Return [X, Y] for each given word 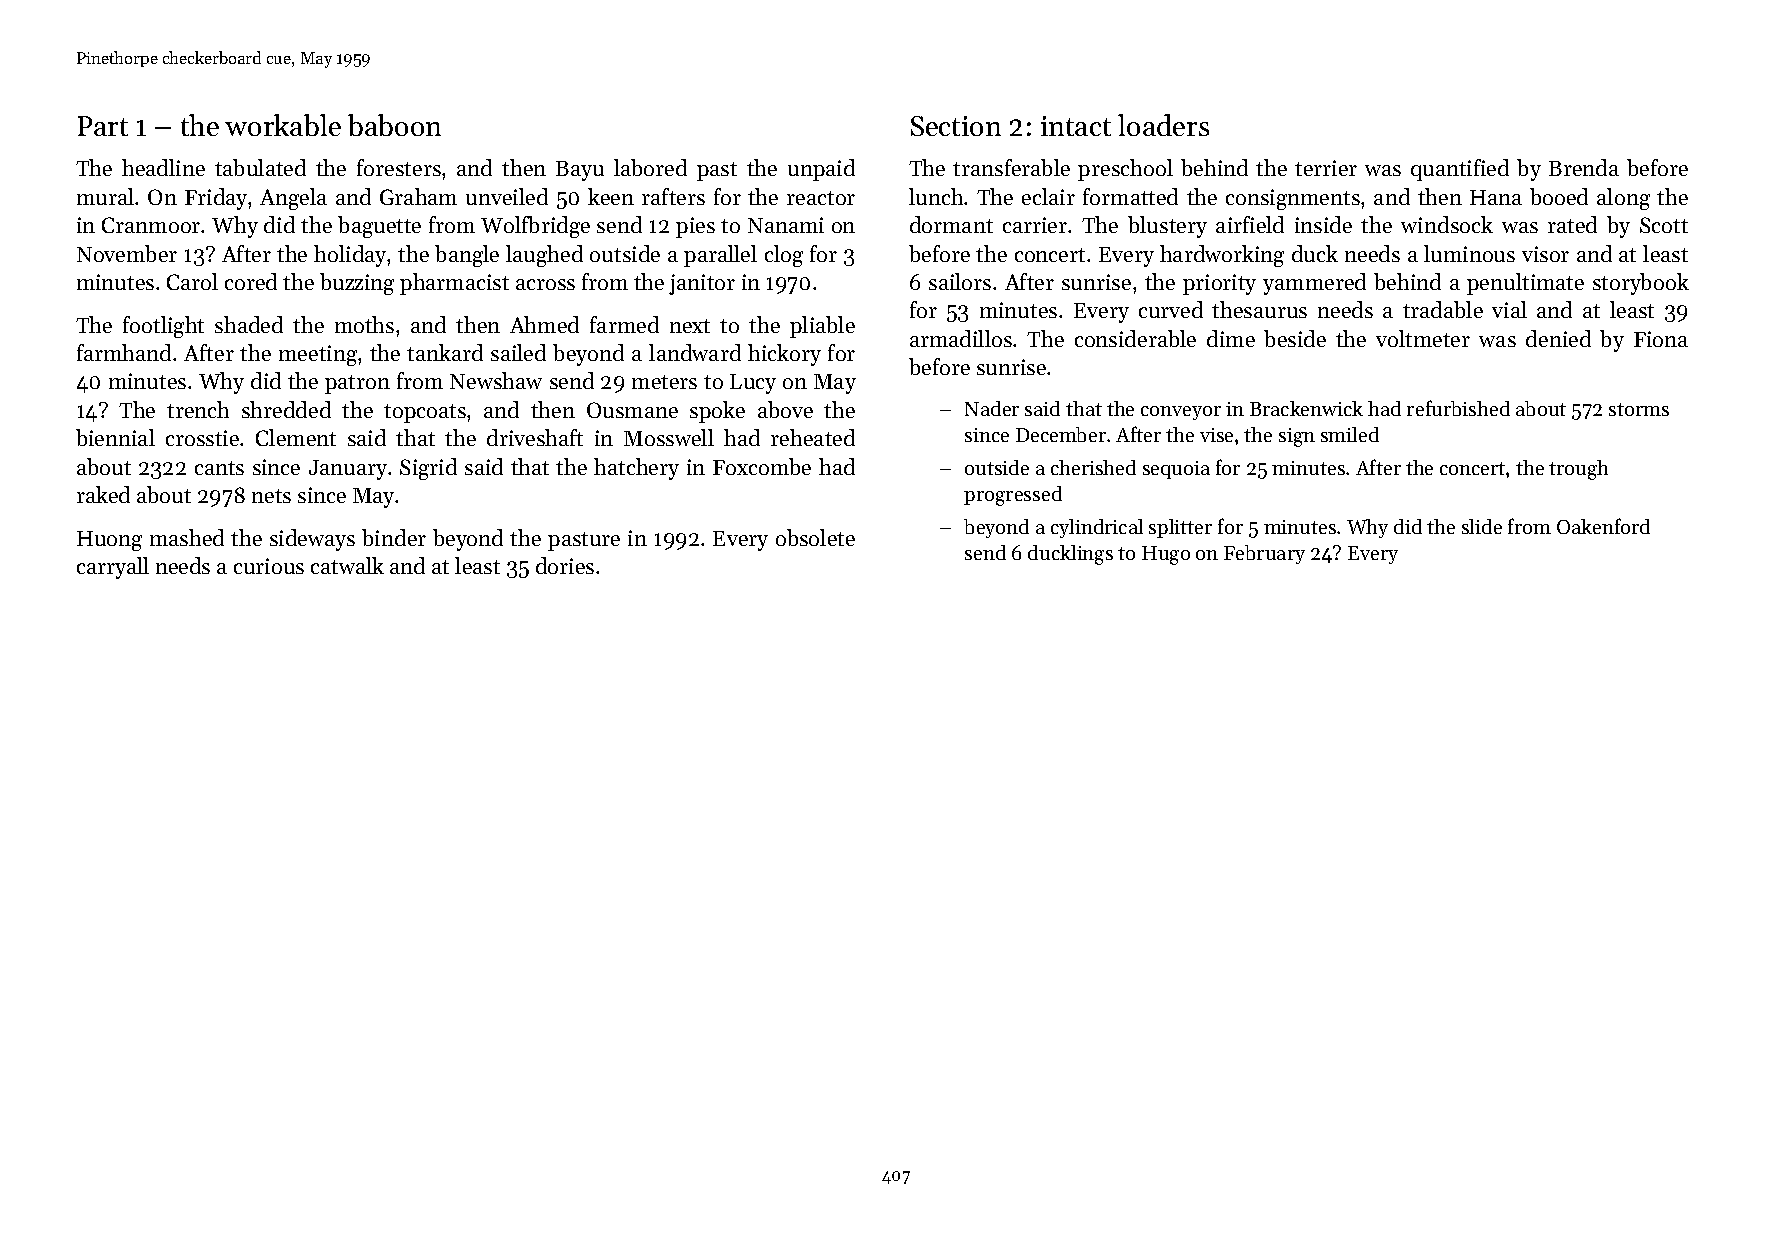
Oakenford [1603, 526]
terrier [1326, 168]
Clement [296, 437]
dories [565, 565]
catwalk [347, 565]
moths [364, 324]
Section [956, 126]
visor [1545, 254]
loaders [1163, 125]
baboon [394, 125]
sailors [960, 281]
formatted [1130, 196]
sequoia [1176, 470]
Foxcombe [762, 466]
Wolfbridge [535, 227]
